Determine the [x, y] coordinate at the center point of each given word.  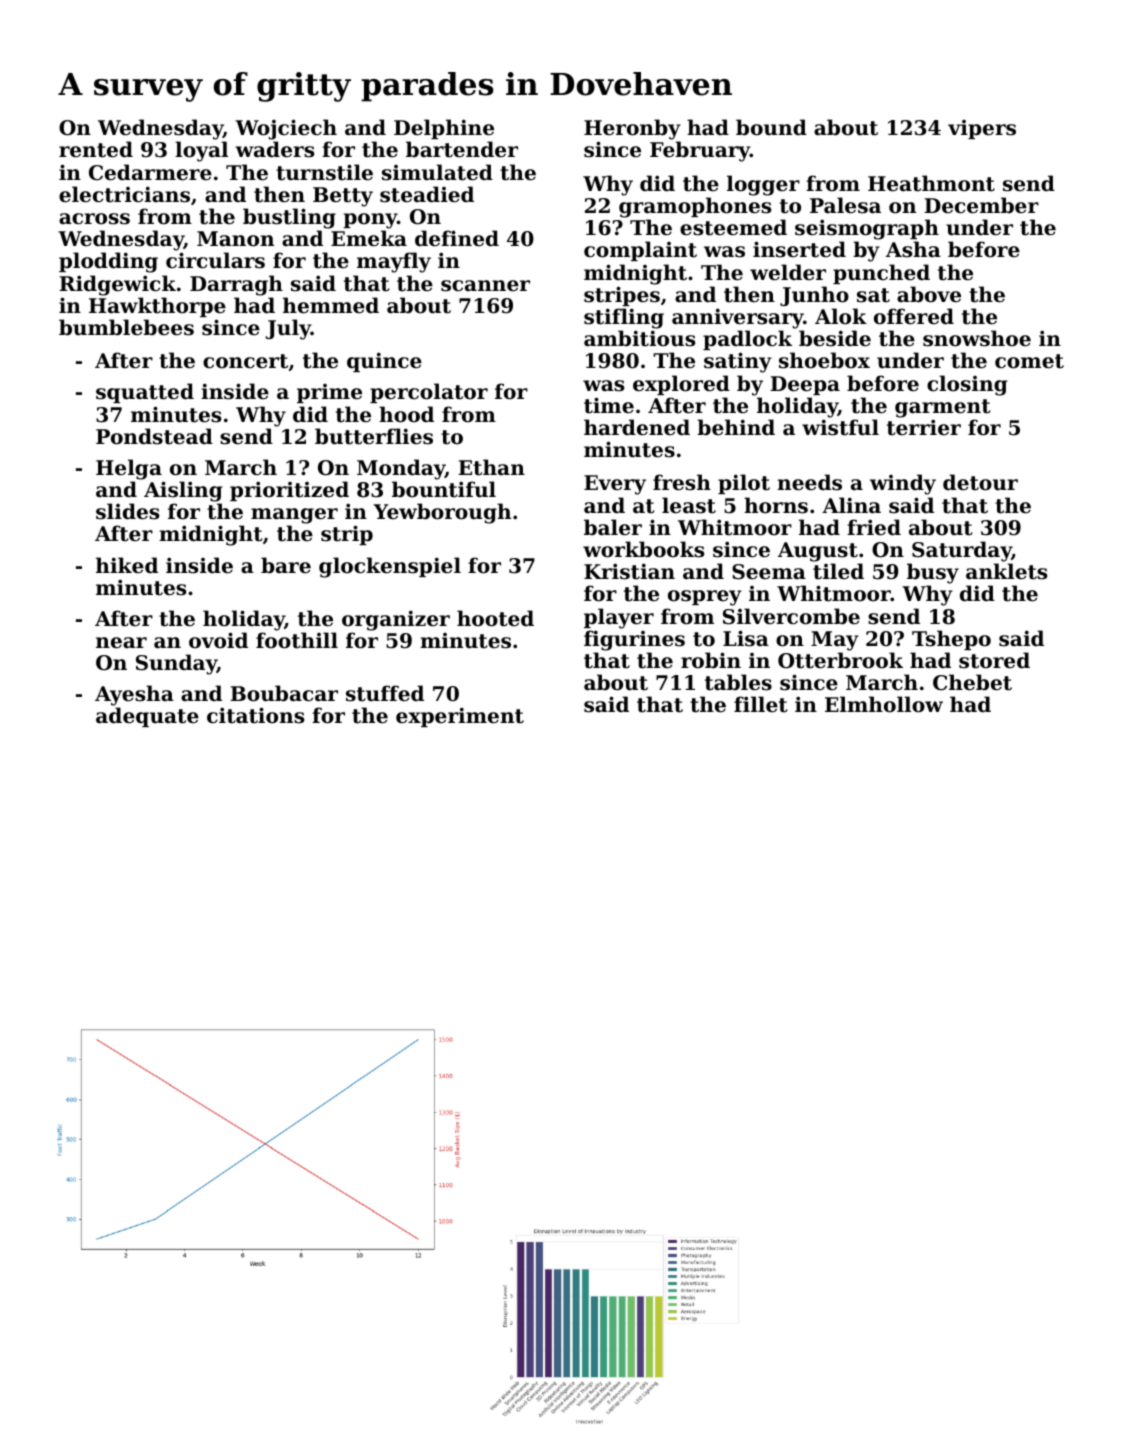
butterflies [374, 436]
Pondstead [154, 436]
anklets [1006, 571]
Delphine [444, 129]
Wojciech [286, 129]
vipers [982, 129]
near [121, 643]
